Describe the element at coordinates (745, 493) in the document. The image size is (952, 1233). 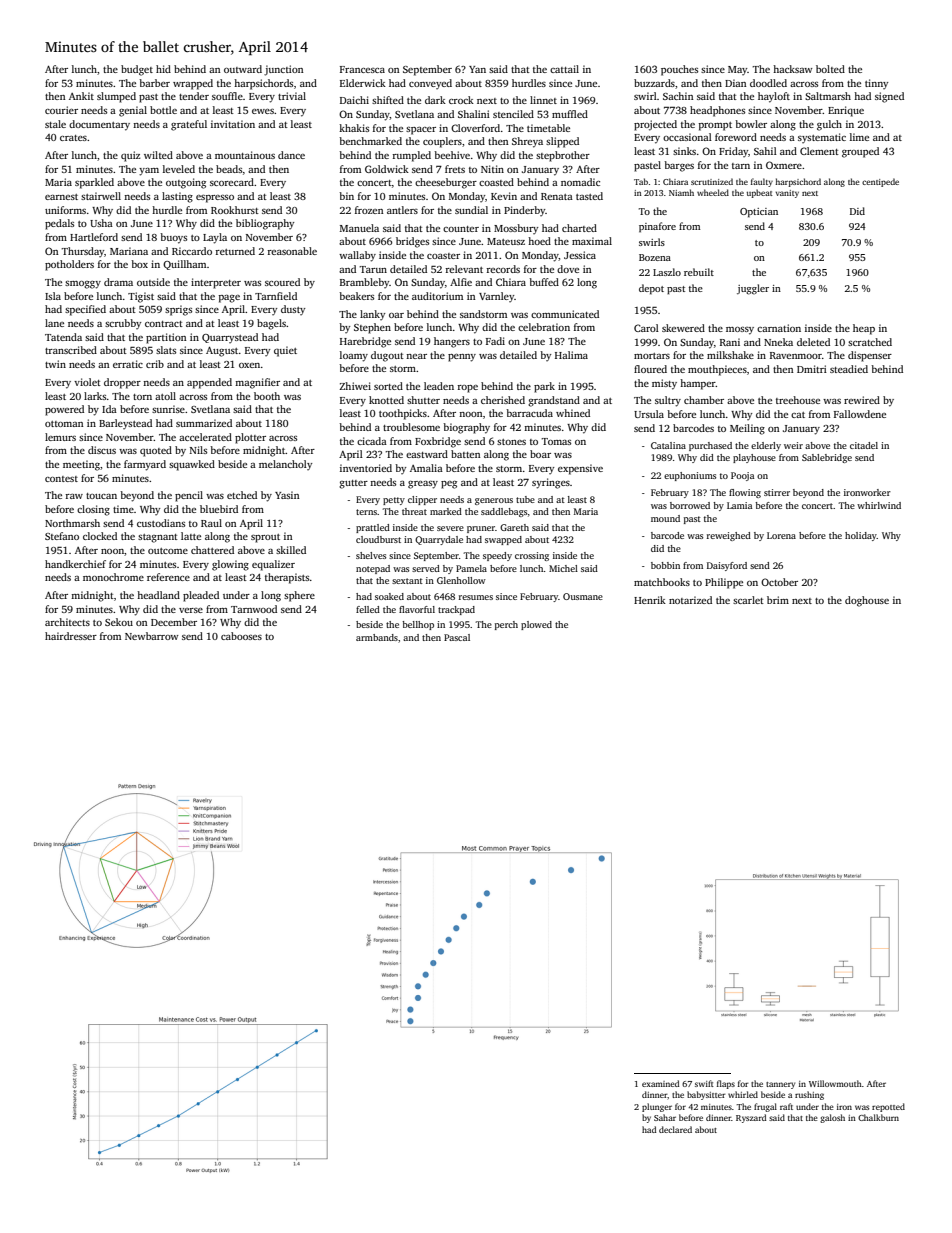
I see `flowing` at that location.
